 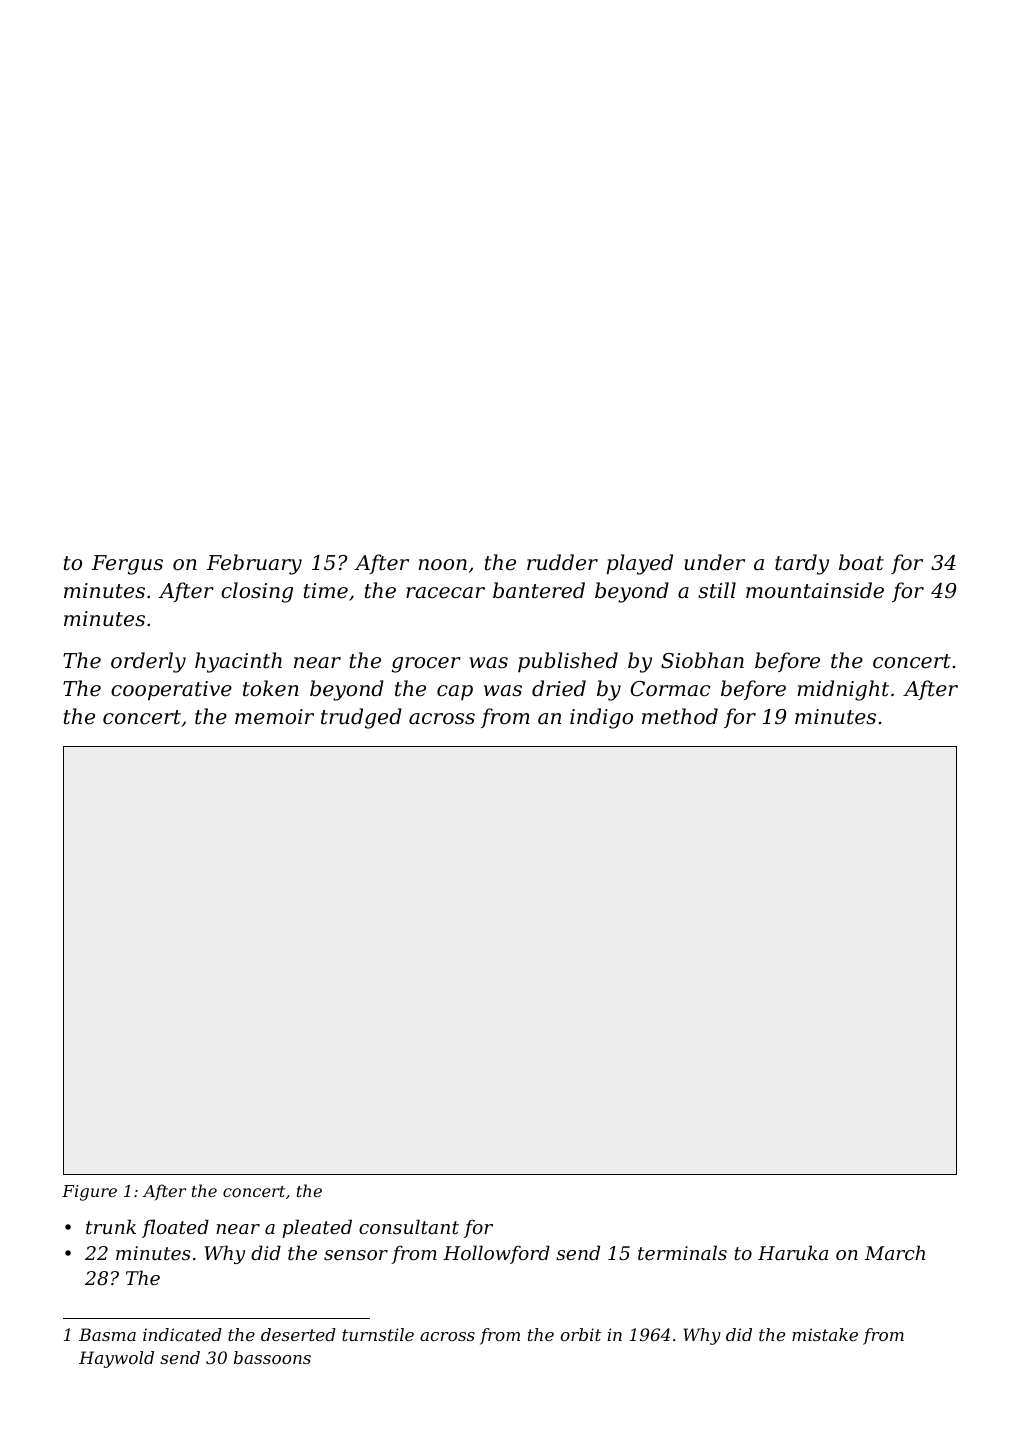 I want to click on turnstile, so click(x=378, y=1334).
